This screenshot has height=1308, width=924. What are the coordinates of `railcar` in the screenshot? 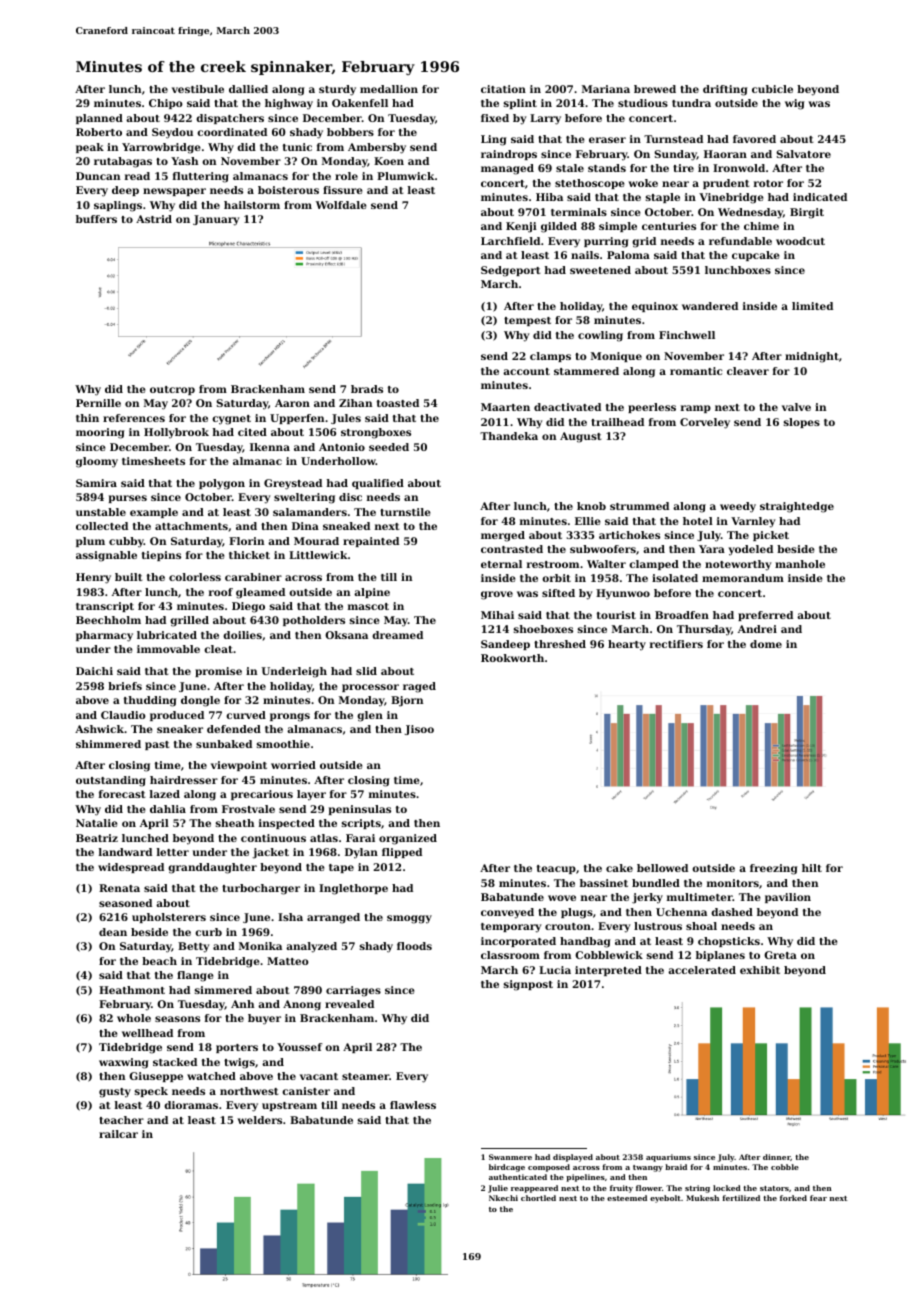 It's located at (118, 1134).
